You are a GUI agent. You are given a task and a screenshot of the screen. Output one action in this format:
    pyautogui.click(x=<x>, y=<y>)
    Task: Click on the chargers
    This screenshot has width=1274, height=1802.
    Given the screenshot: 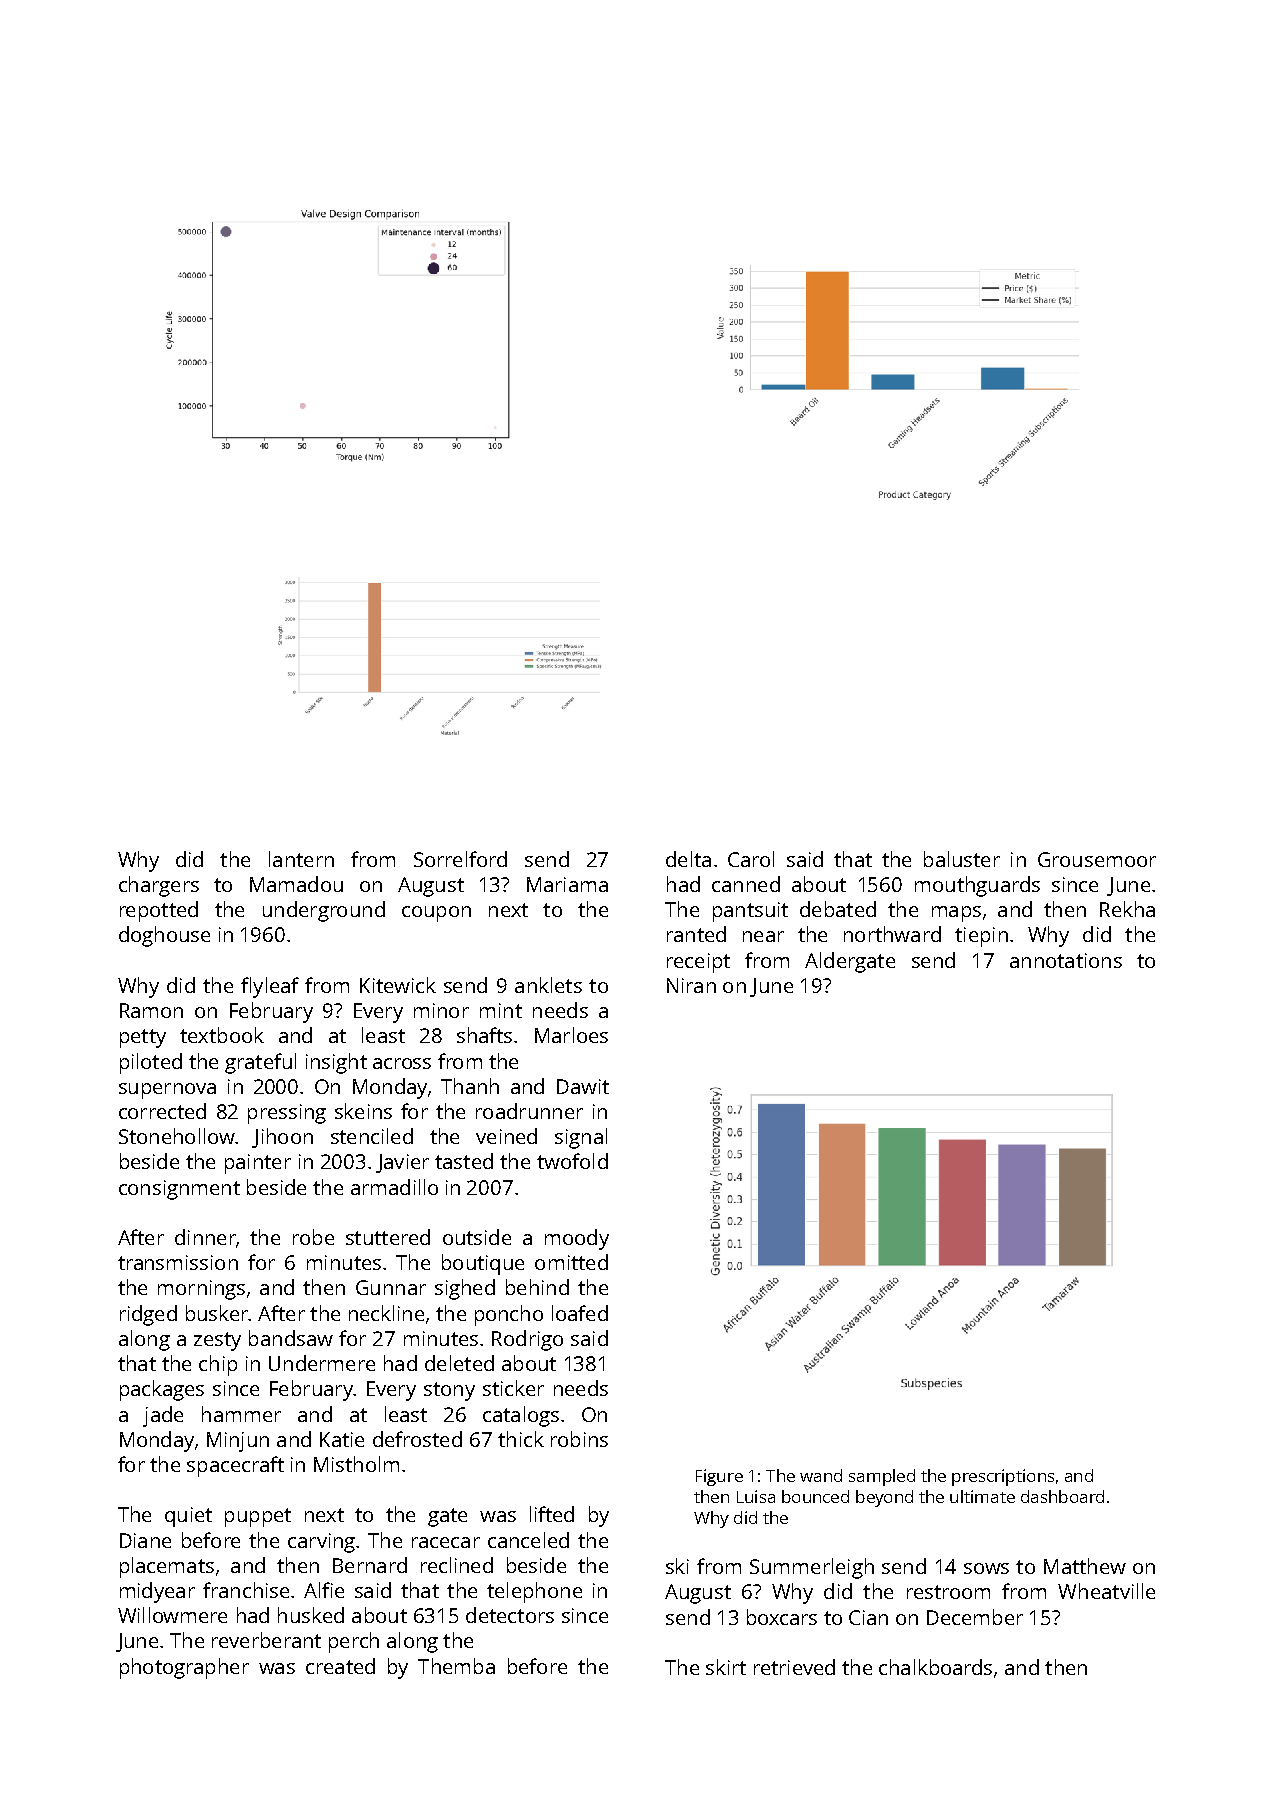 What is the action you would take?
    pyautogui.click(x=159, y=886)
